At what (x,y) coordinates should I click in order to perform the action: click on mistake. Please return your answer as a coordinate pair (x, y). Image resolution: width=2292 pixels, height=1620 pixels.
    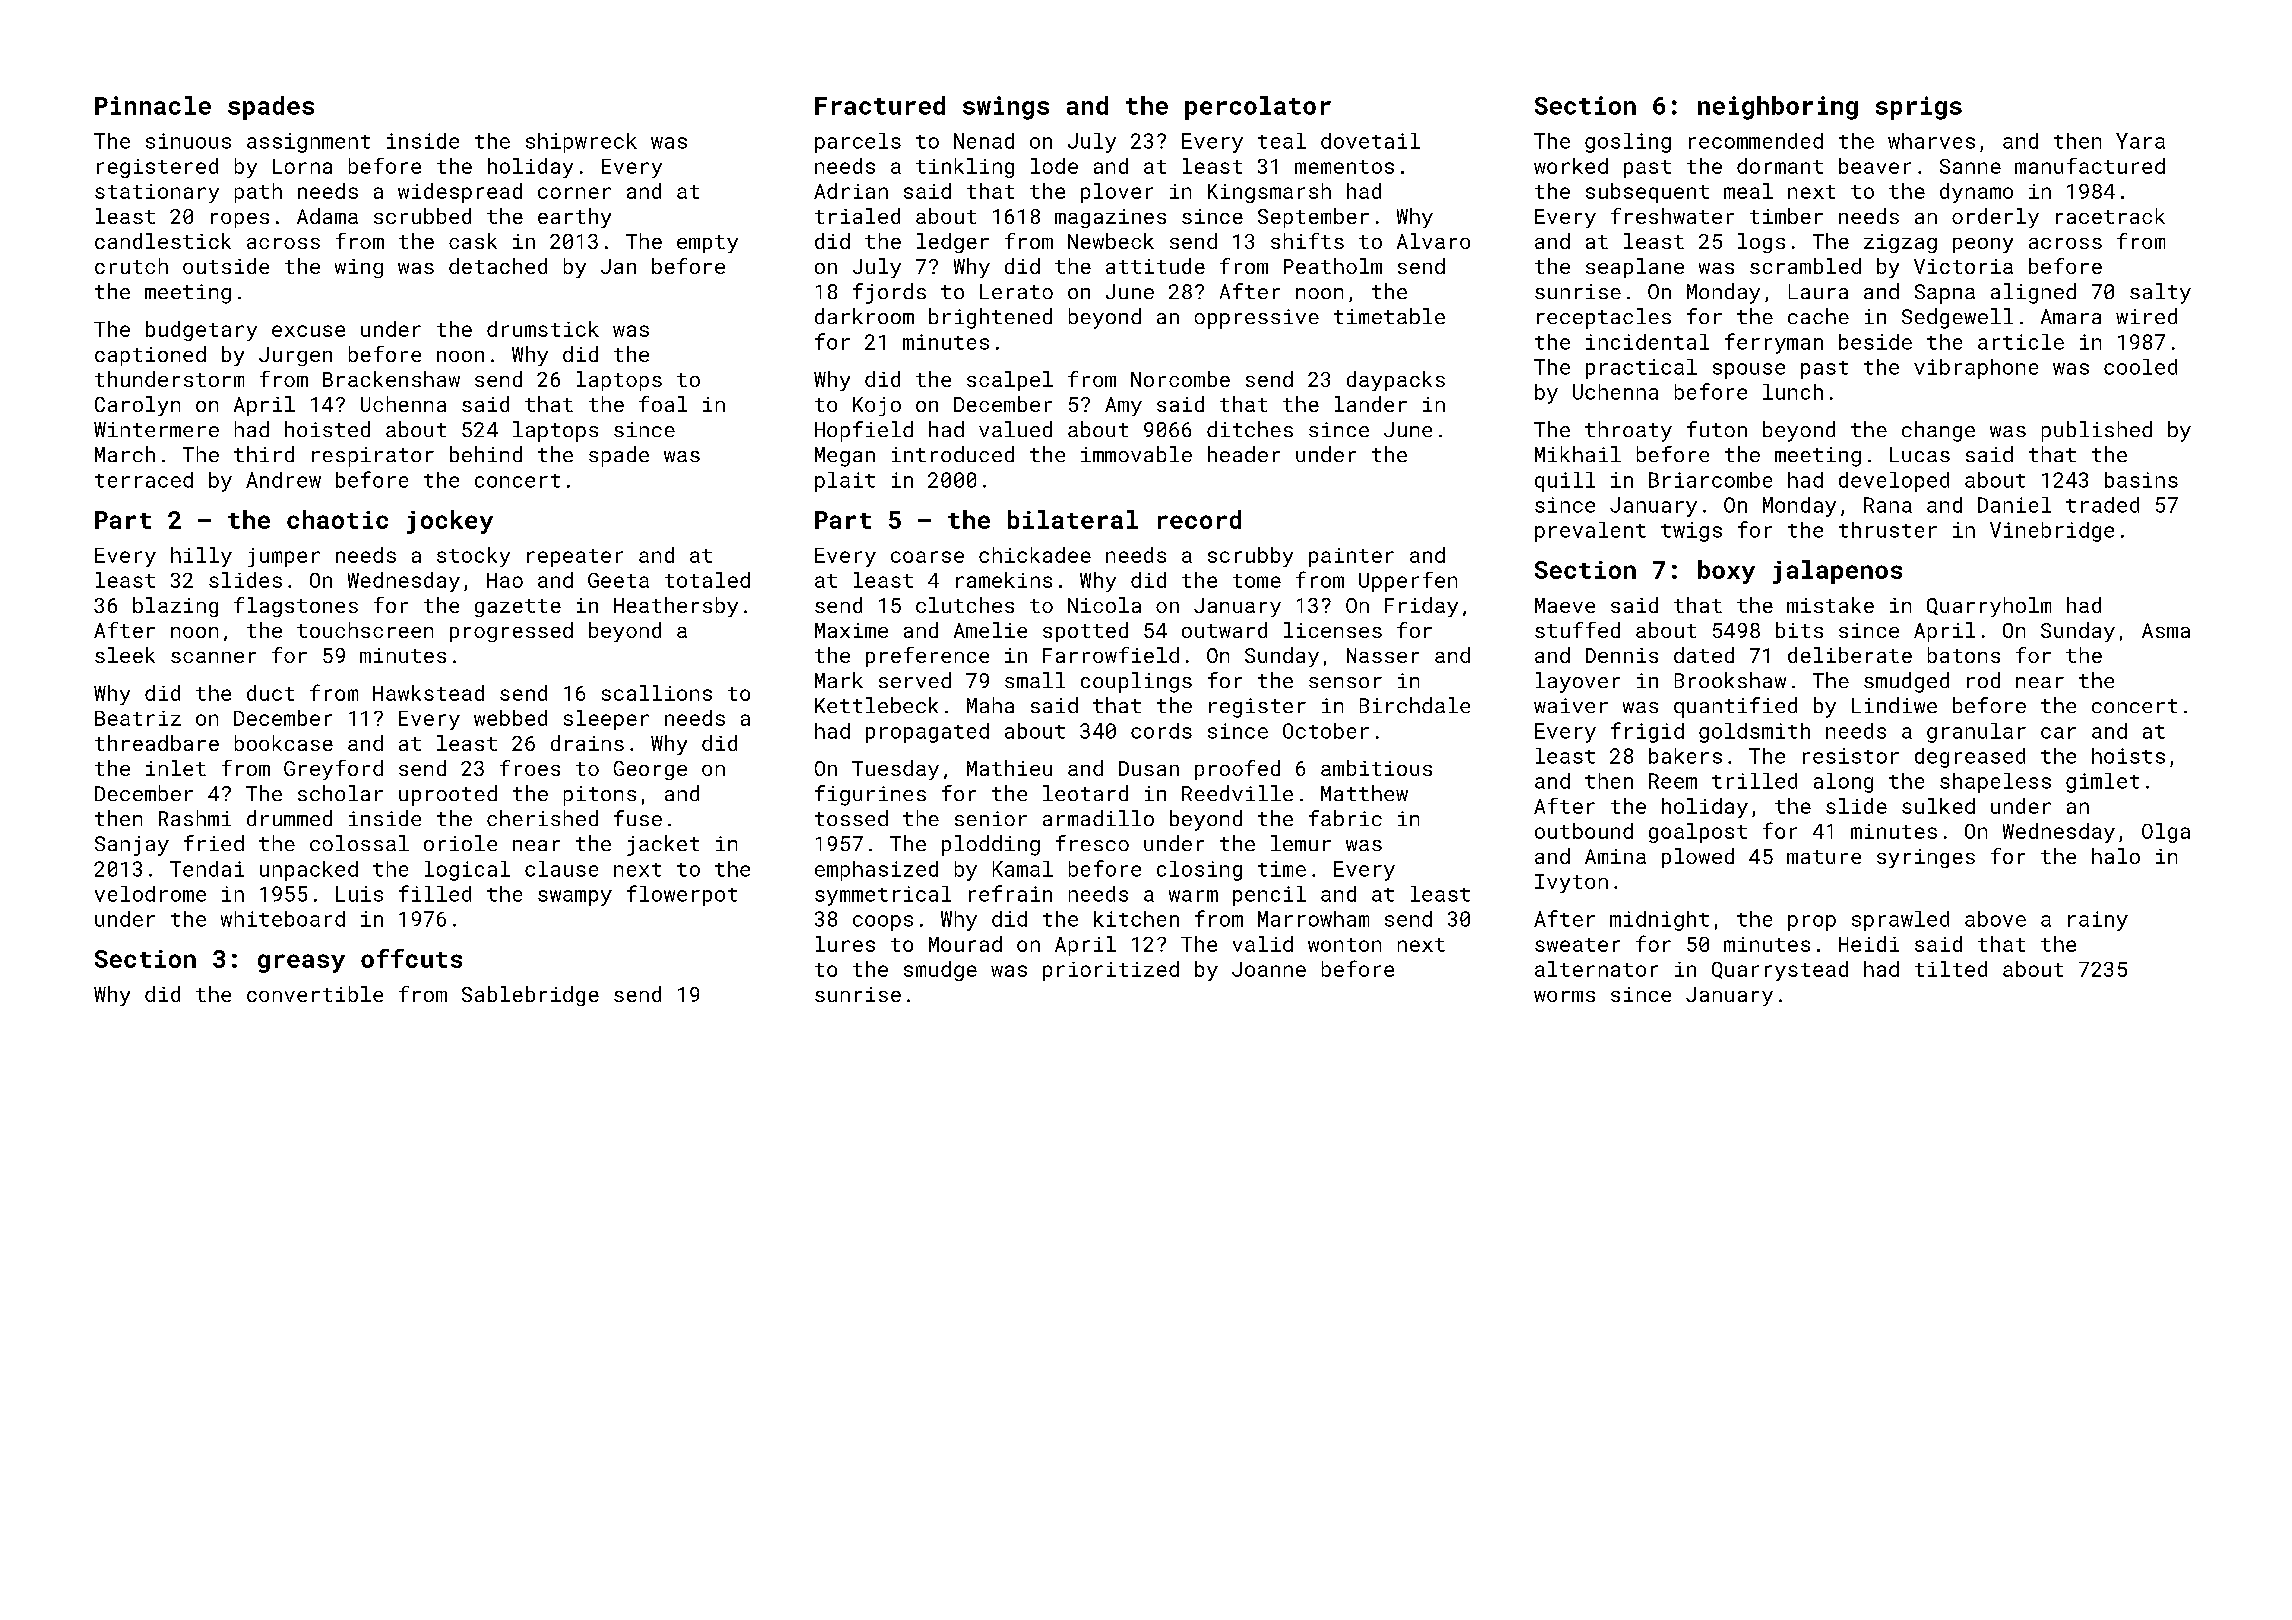
    Looking at the image, I should click on (1830, 605).
